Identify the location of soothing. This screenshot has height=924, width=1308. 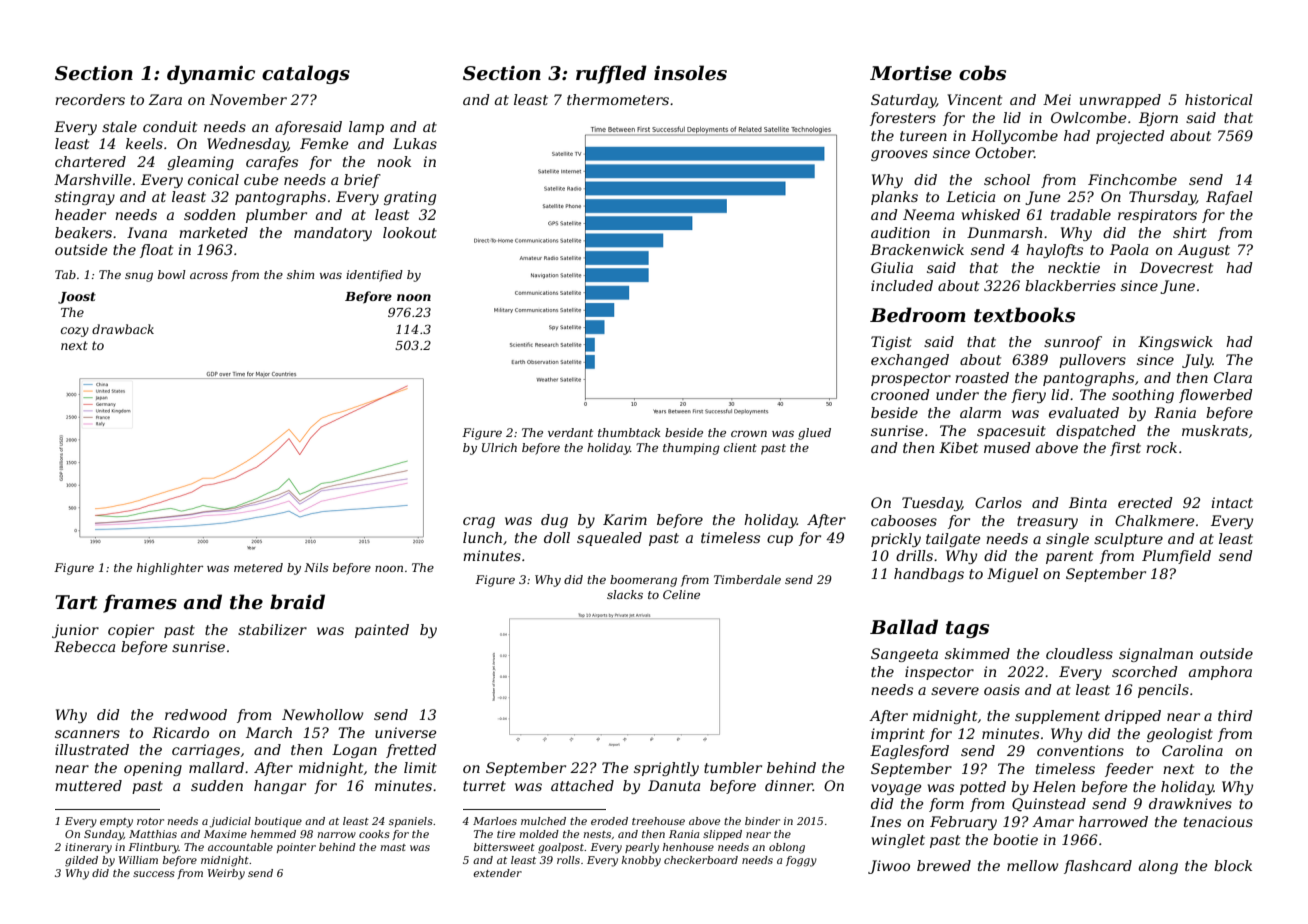
(1143, 396).
